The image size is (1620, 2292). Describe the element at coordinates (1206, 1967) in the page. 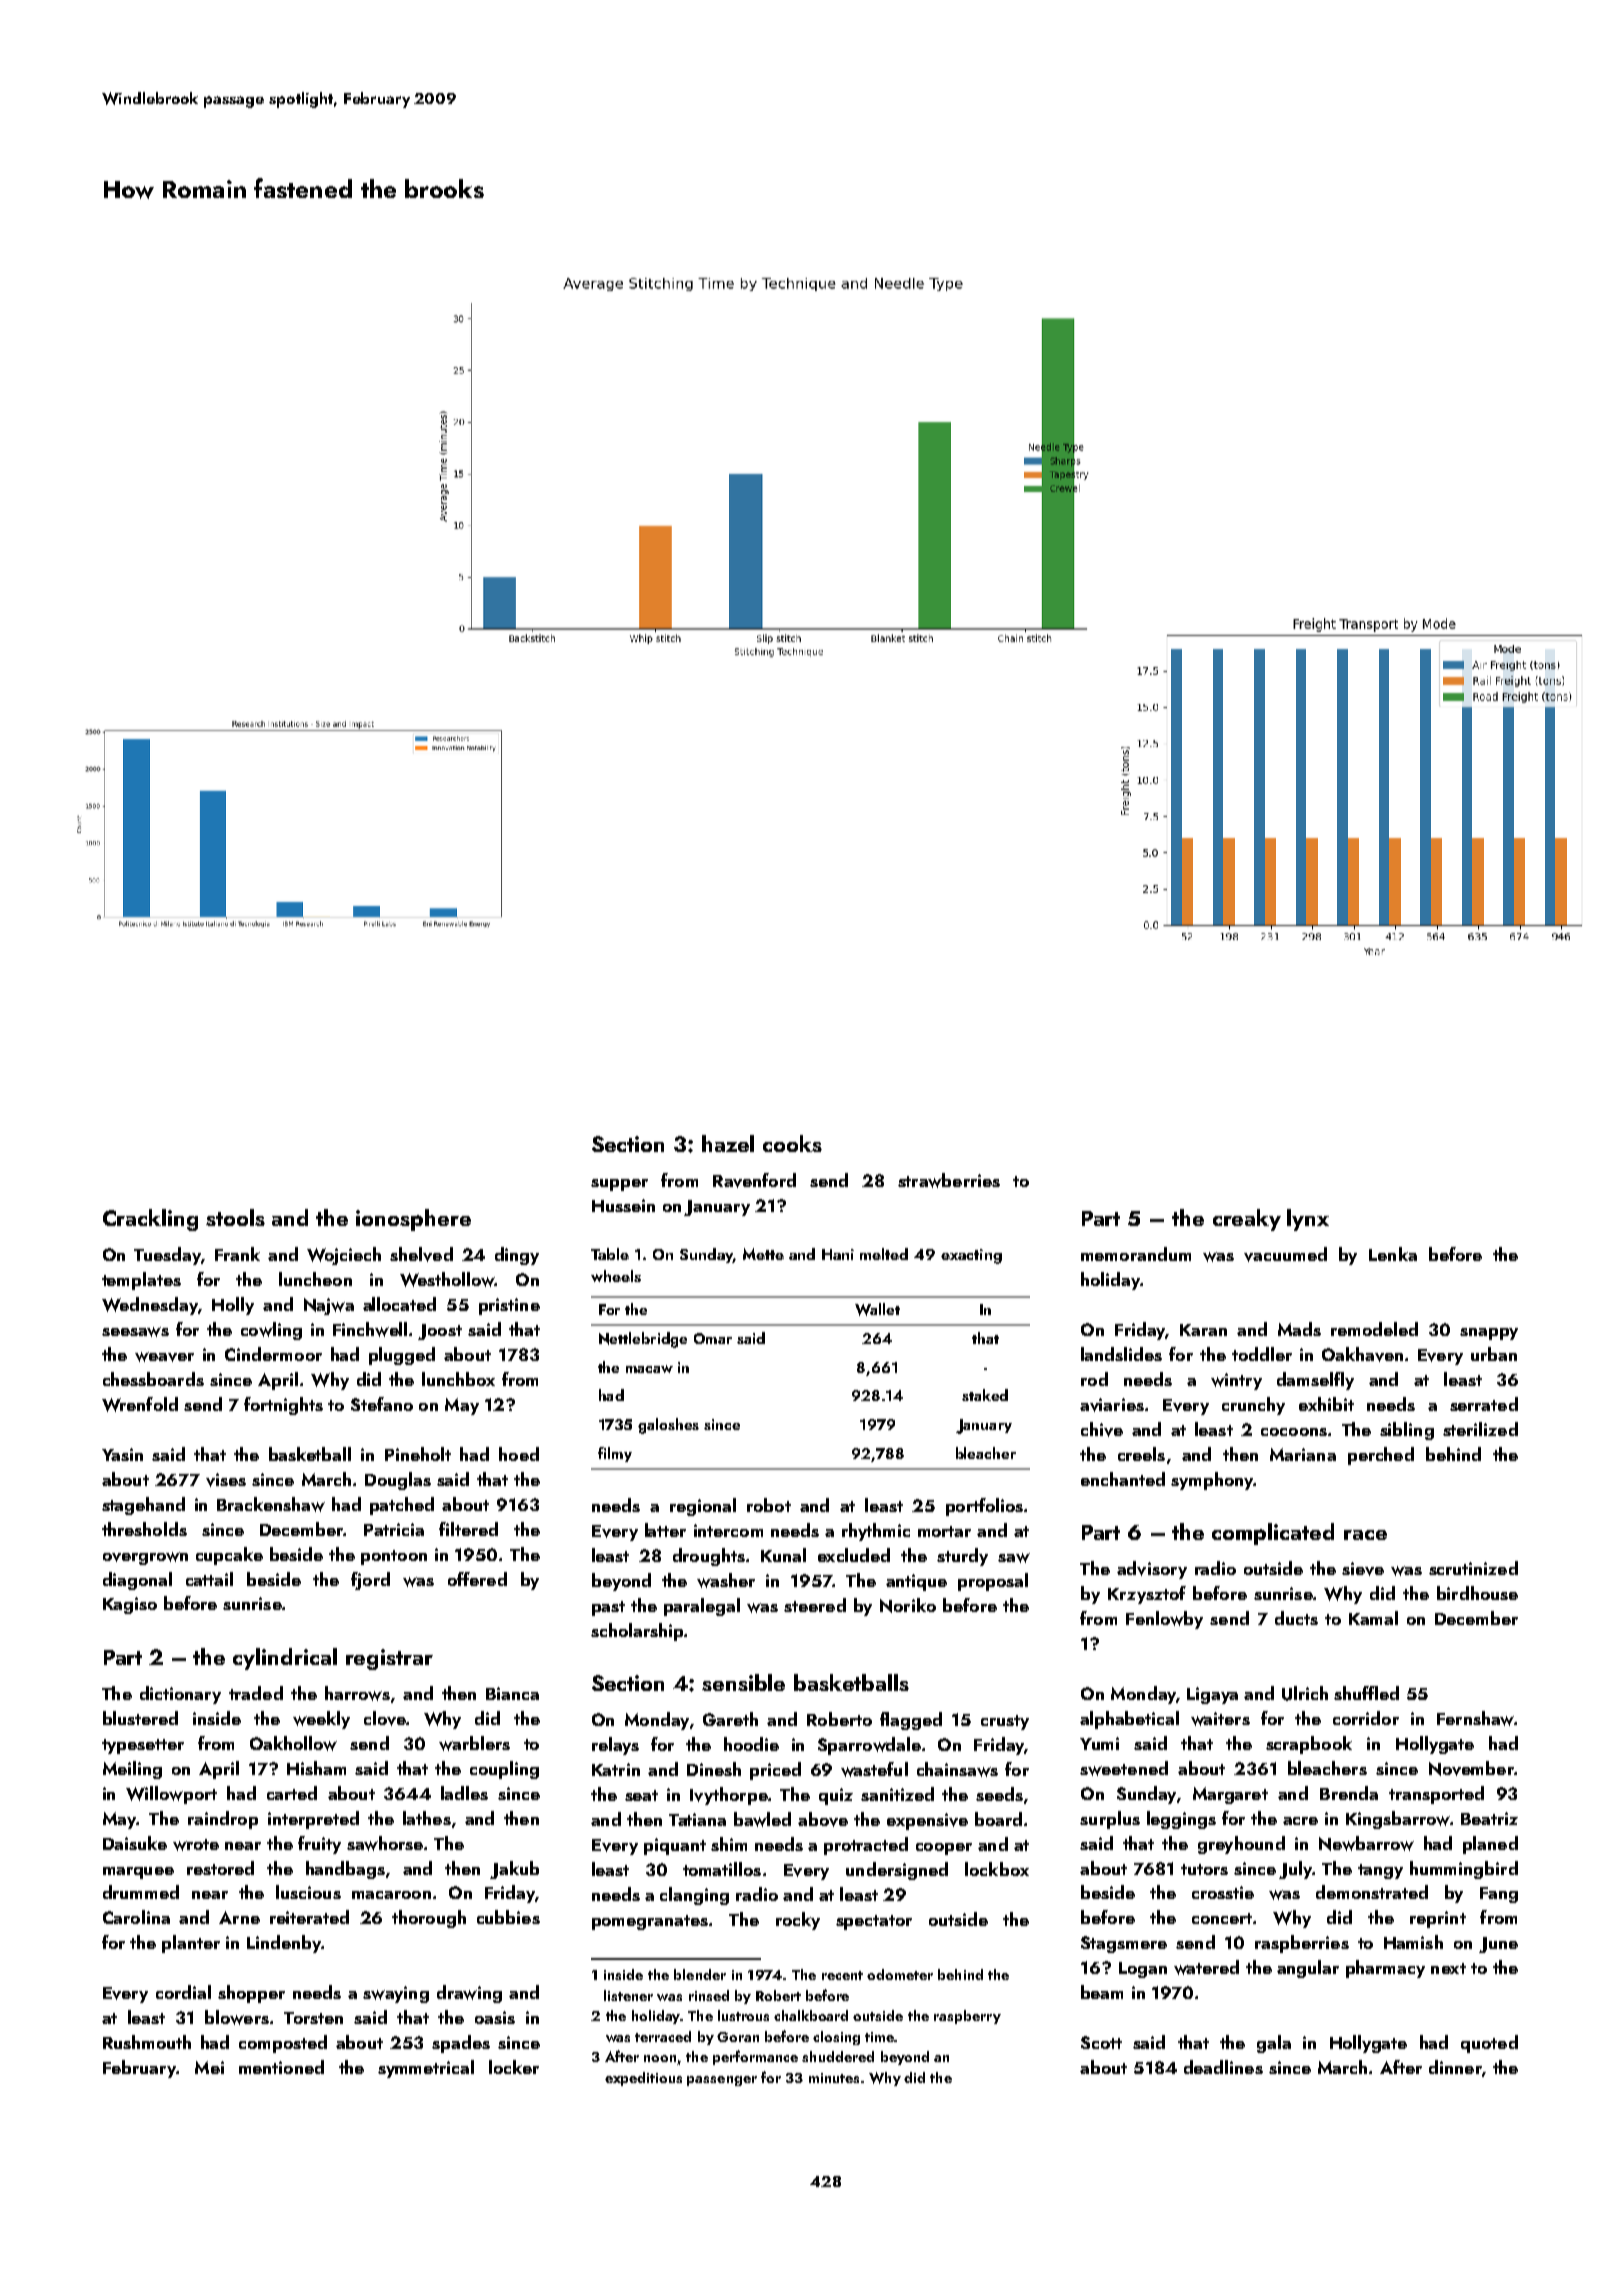

I see `watered` at that location.
